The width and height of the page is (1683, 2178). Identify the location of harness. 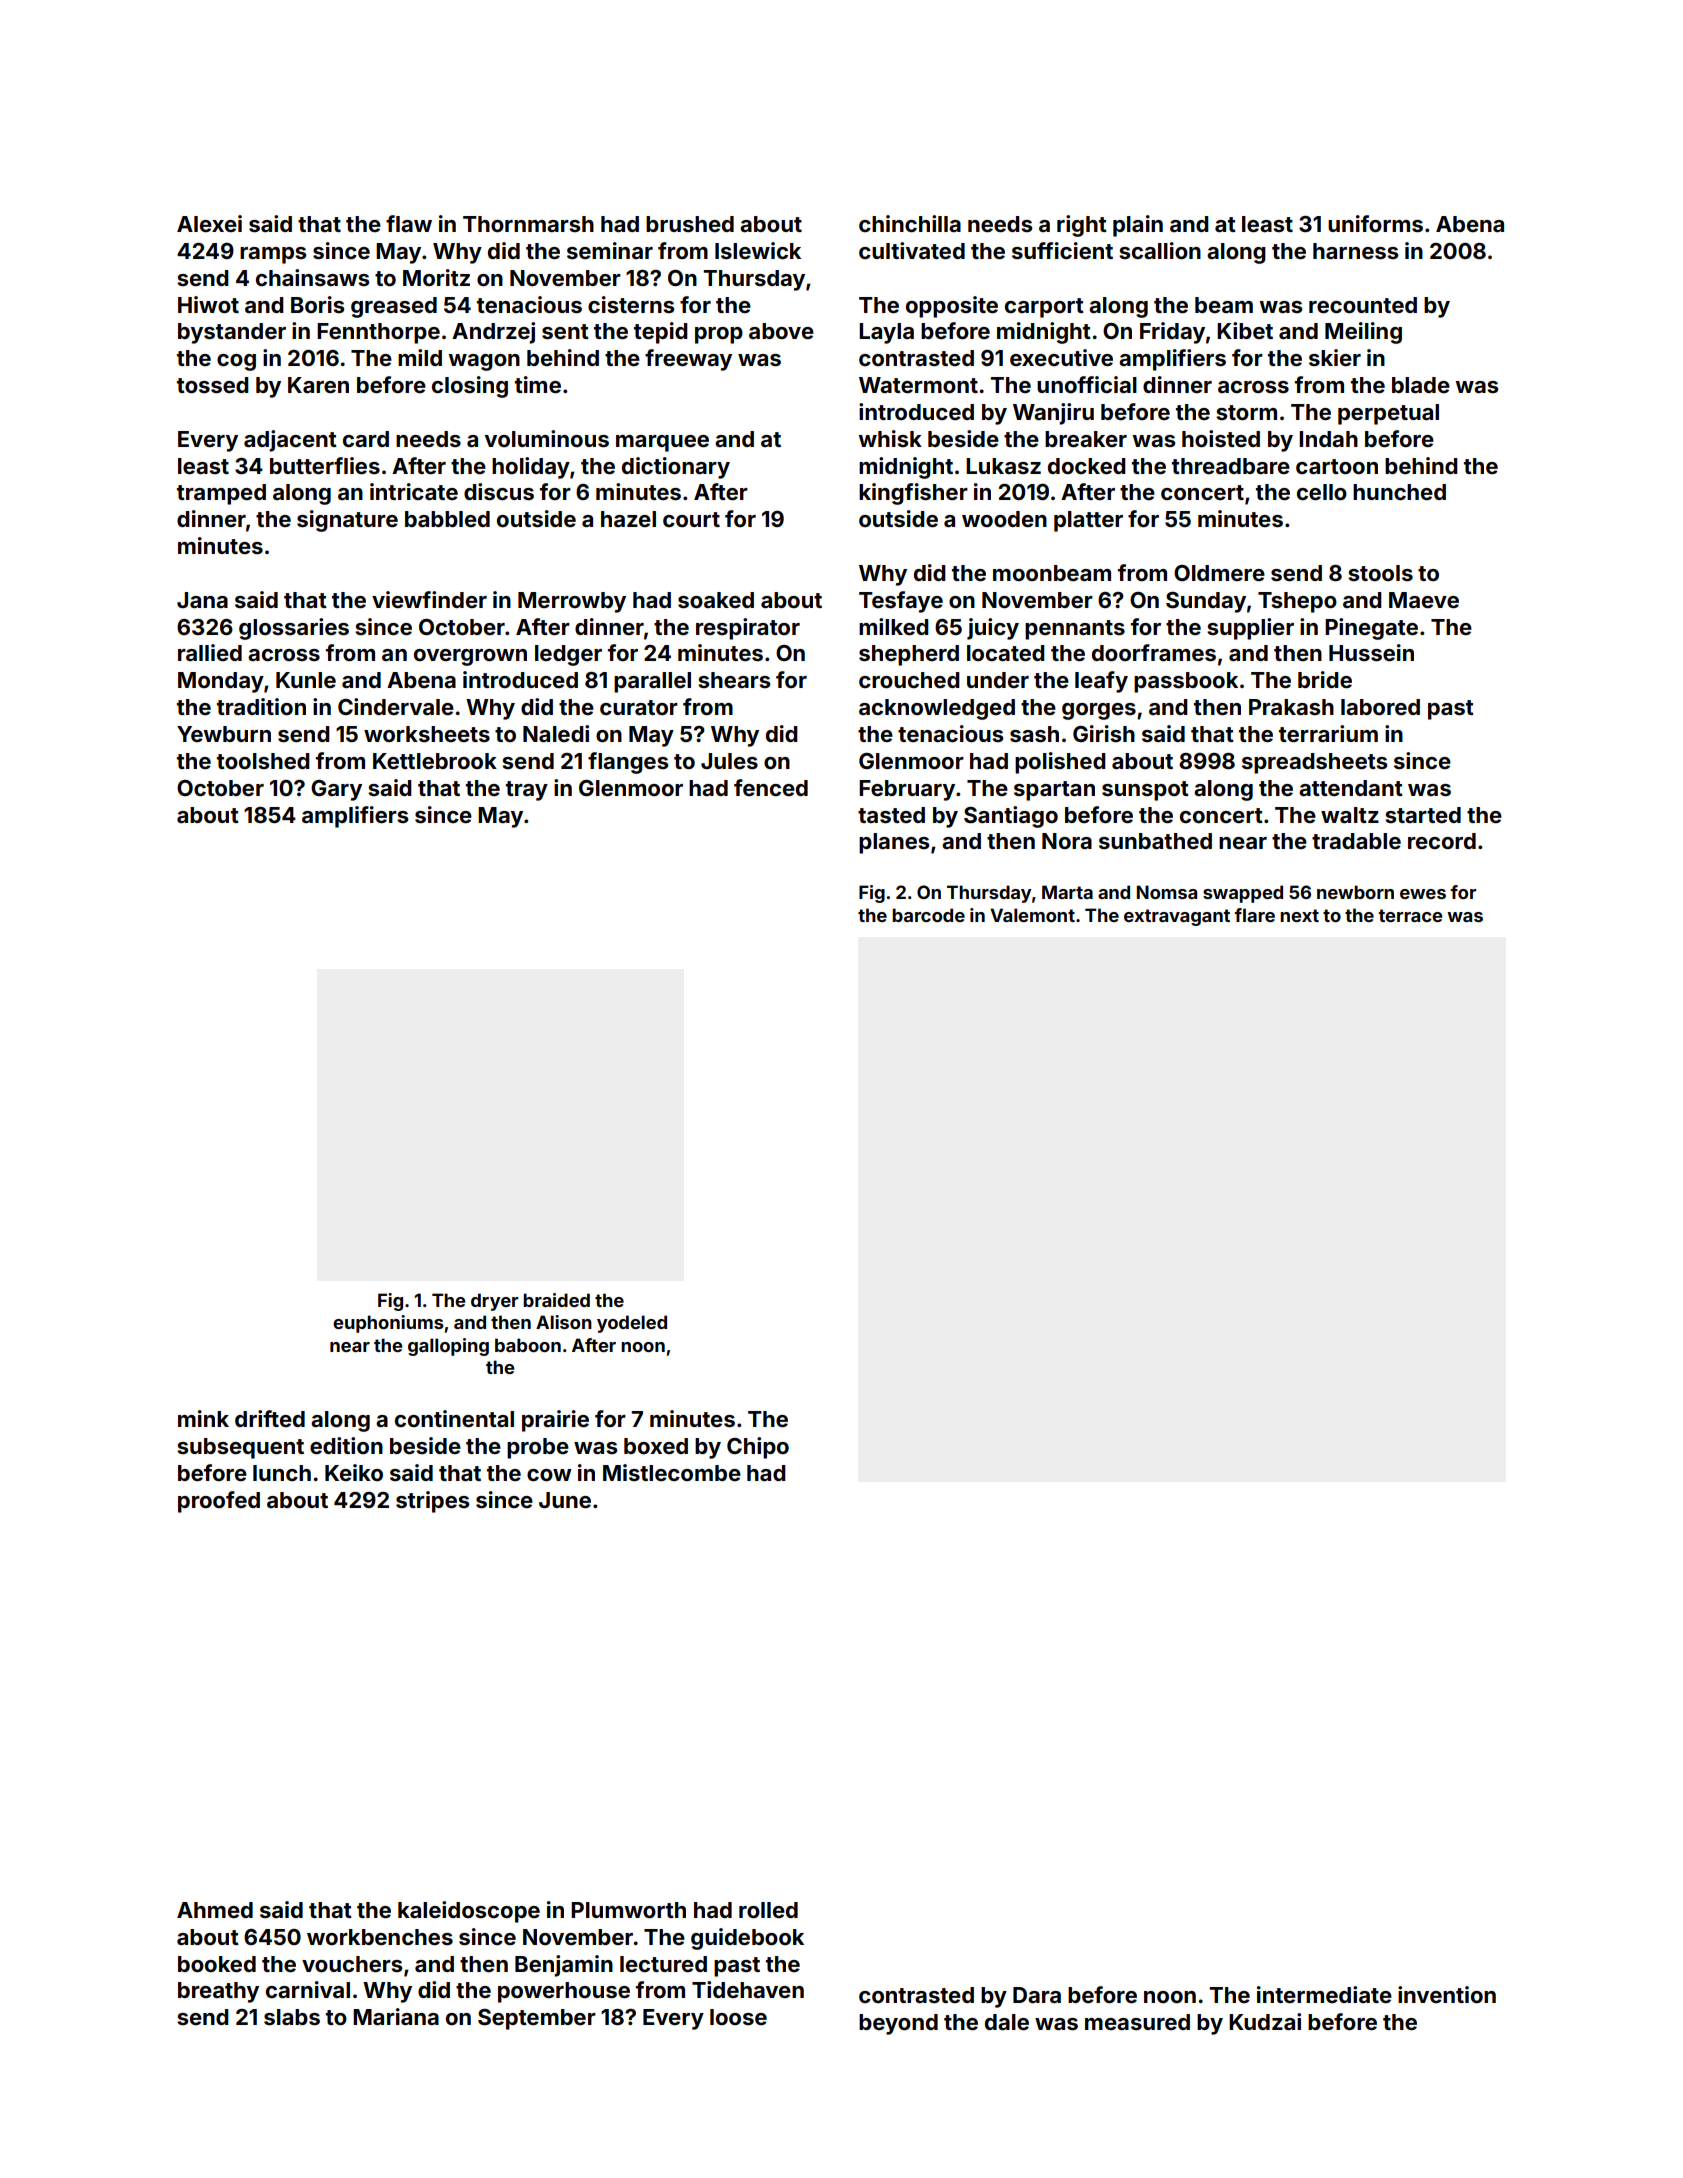
(1355, 251).
